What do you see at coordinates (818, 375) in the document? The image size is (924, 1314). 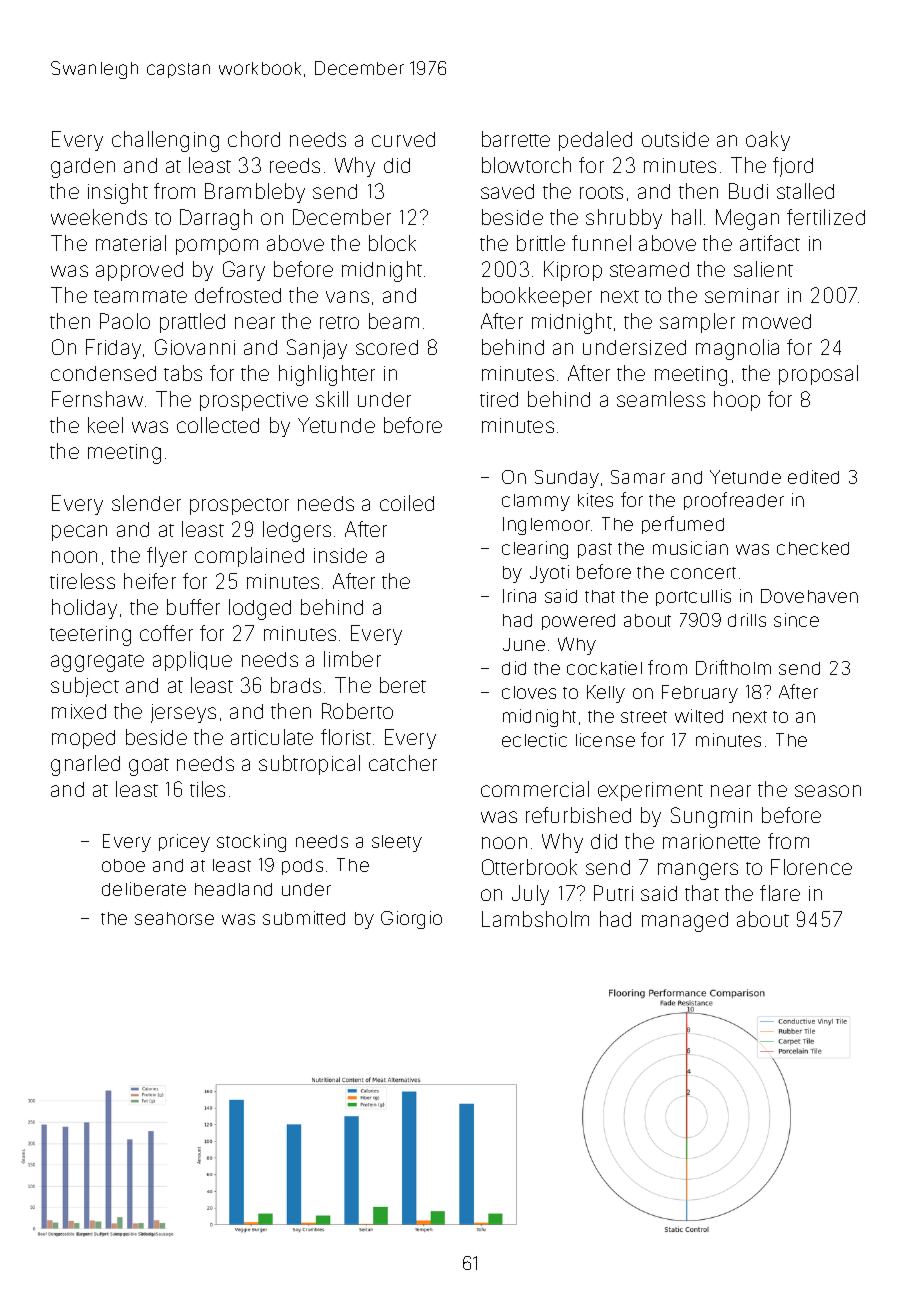 I see `proposal` at bounding box center [818, 375].
